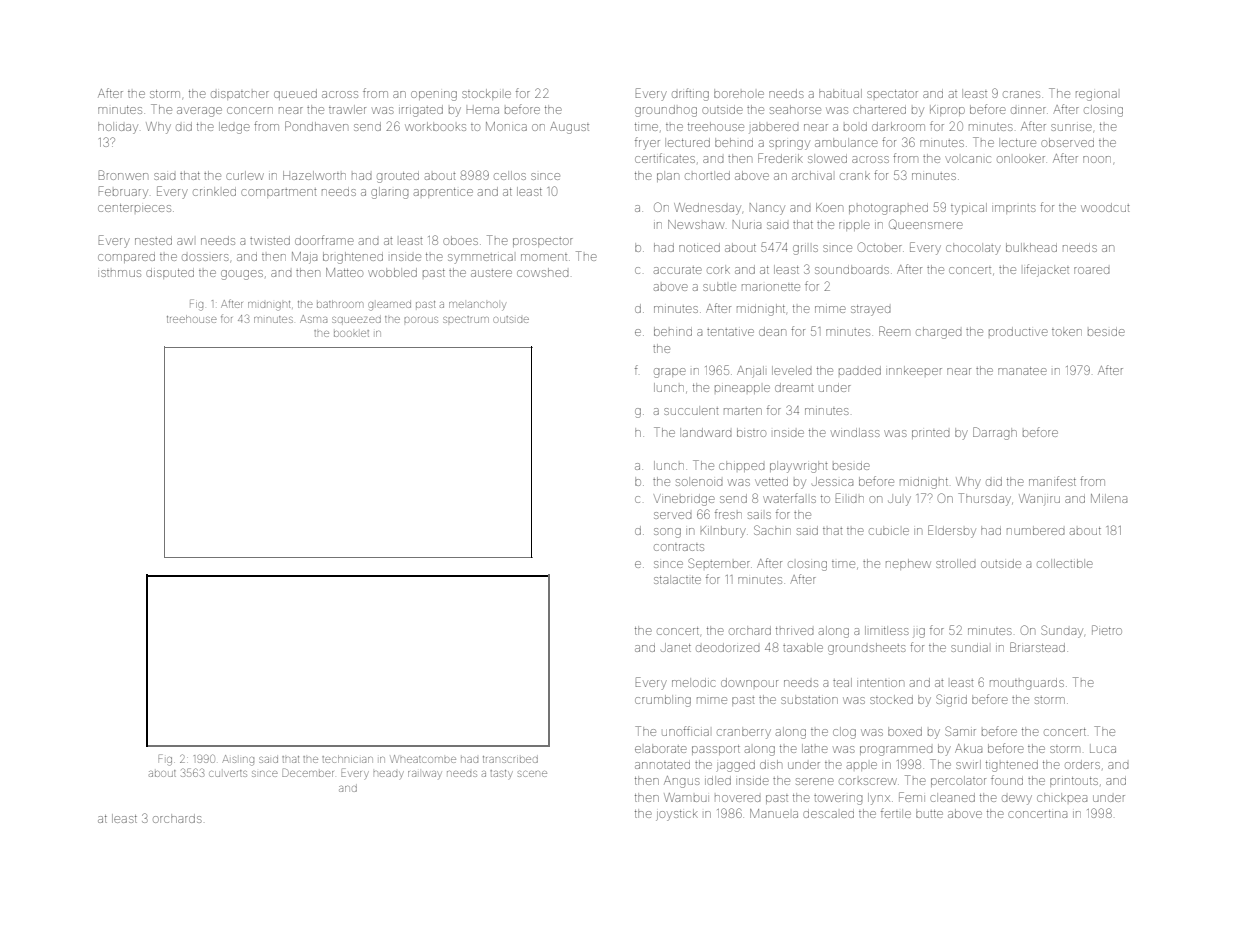  What do you see at coordinates (896, 813) in the screenshot?
I see `fertile` at bounding box center [896, 813].
